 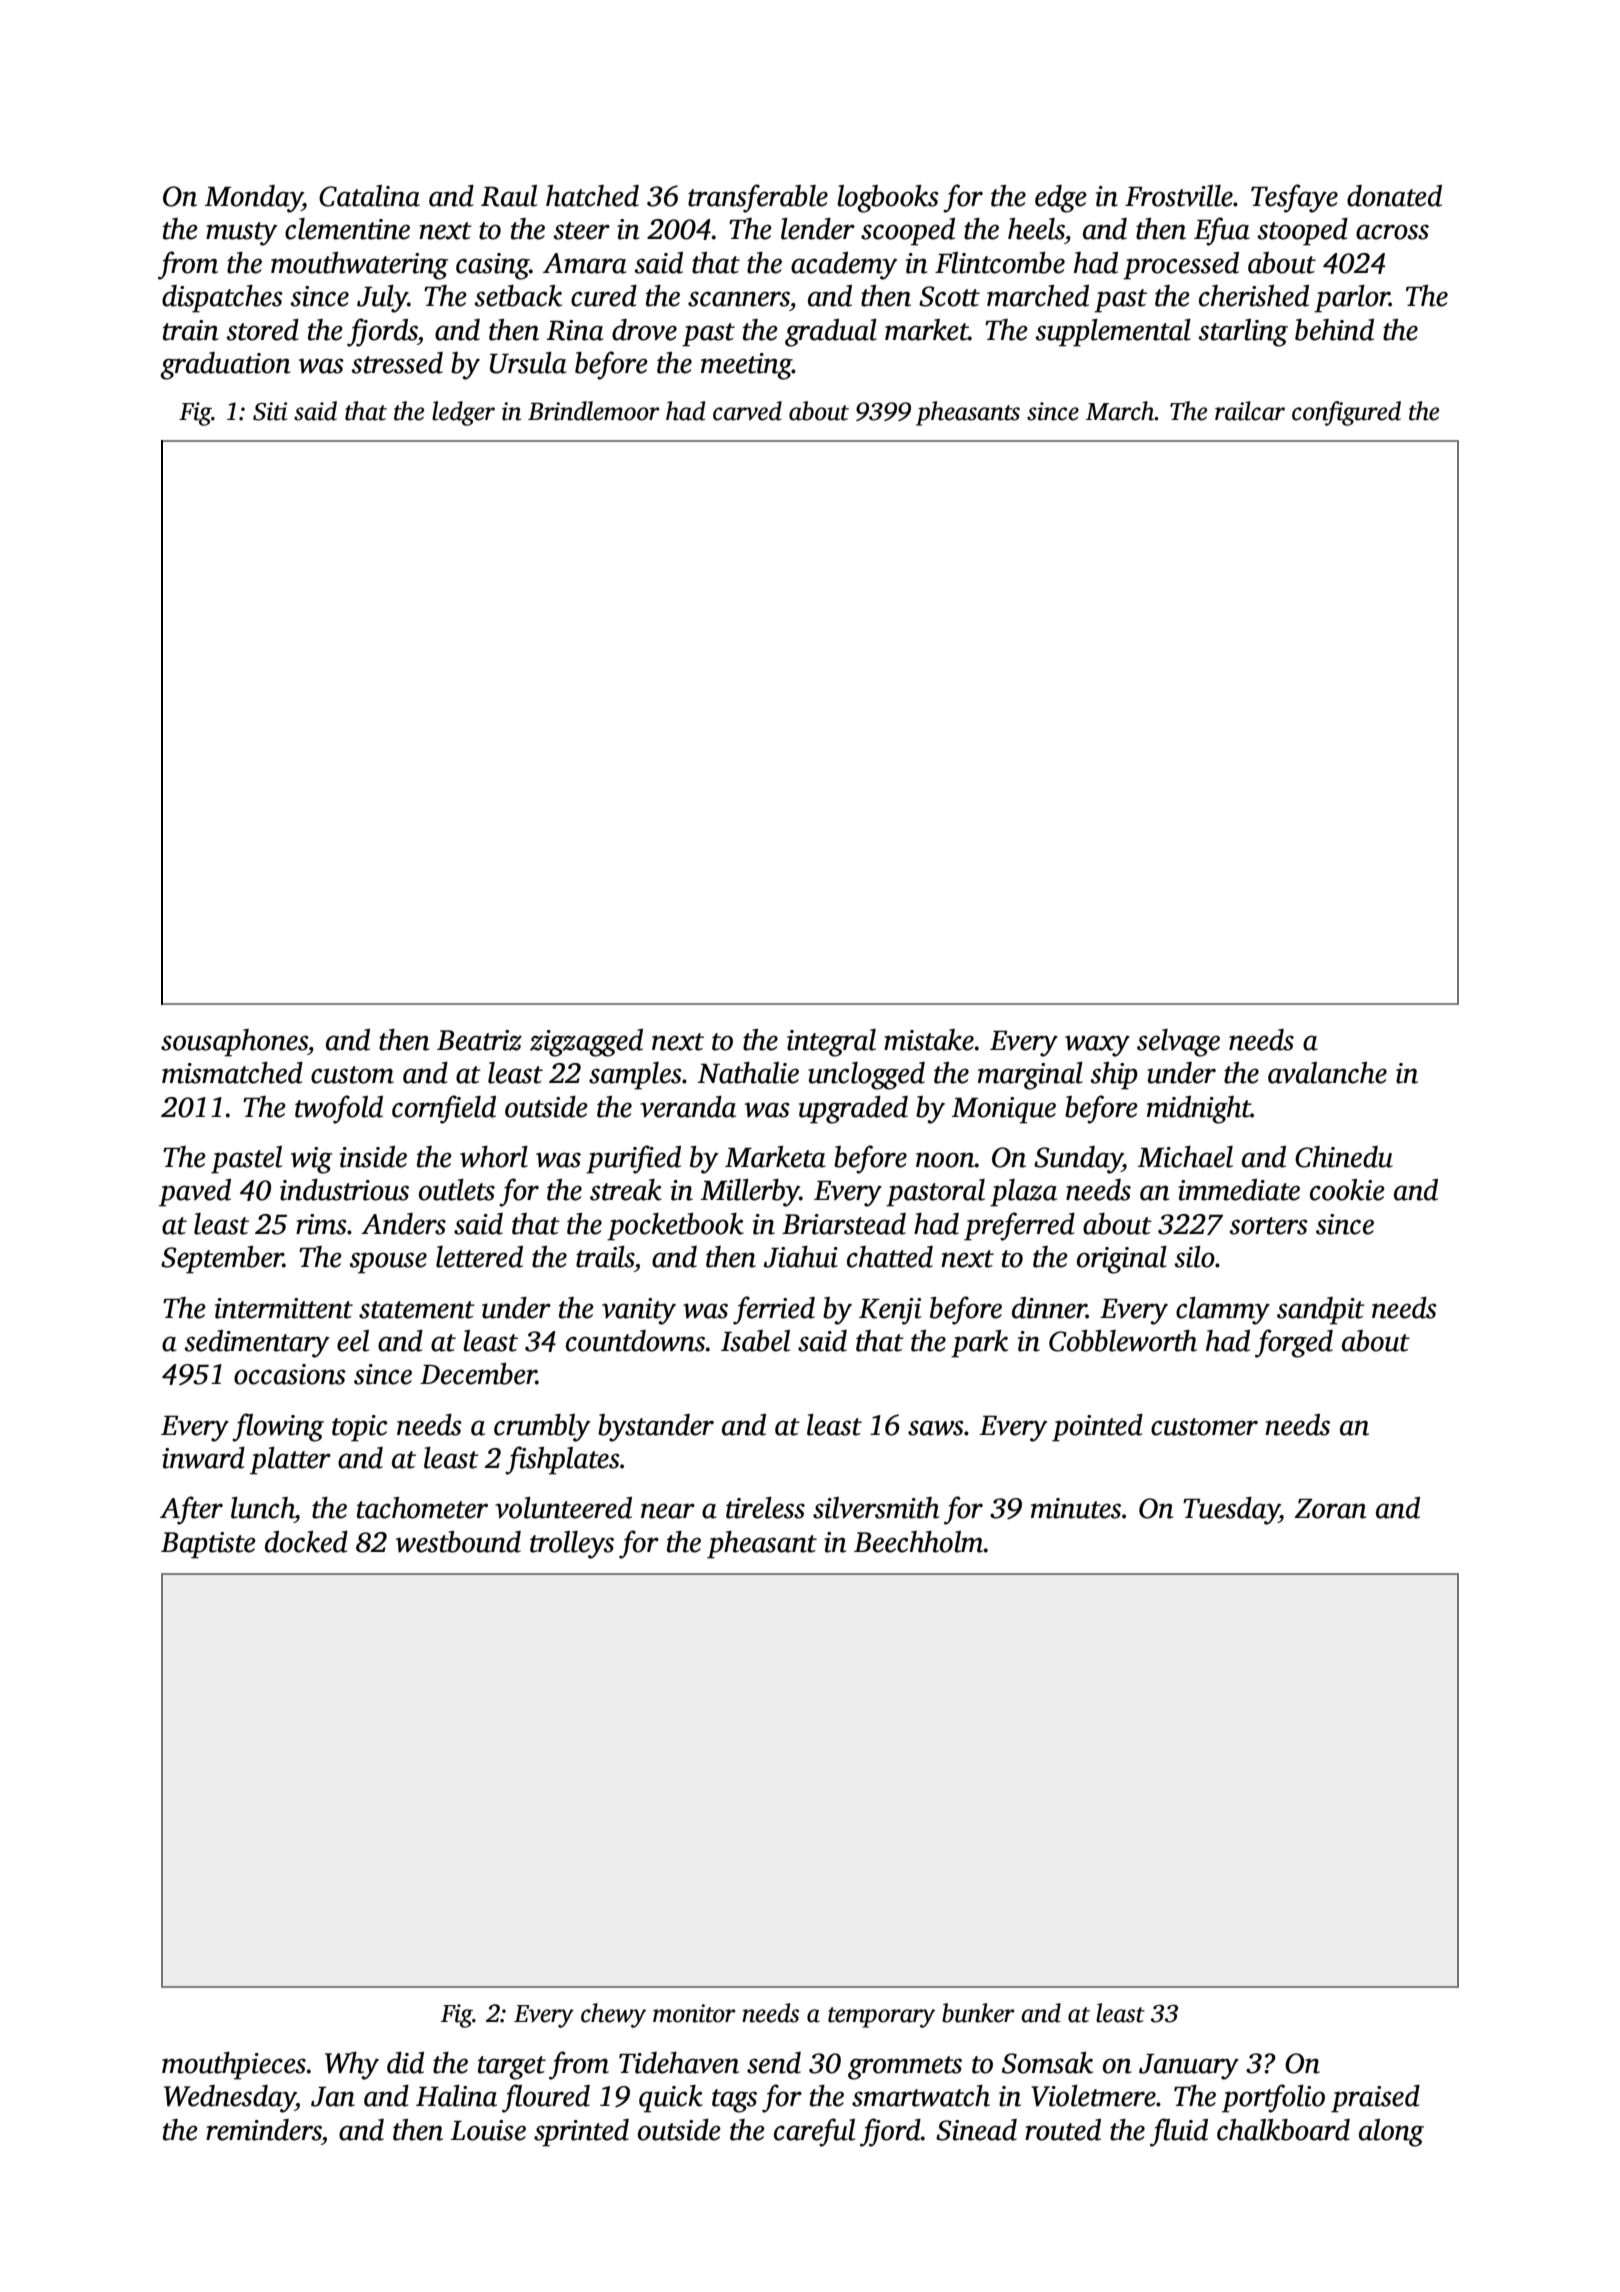 What do you see at coordinates (831, 333) in the screenshot?
I see `gradual` at bounding box center [831, 333].
